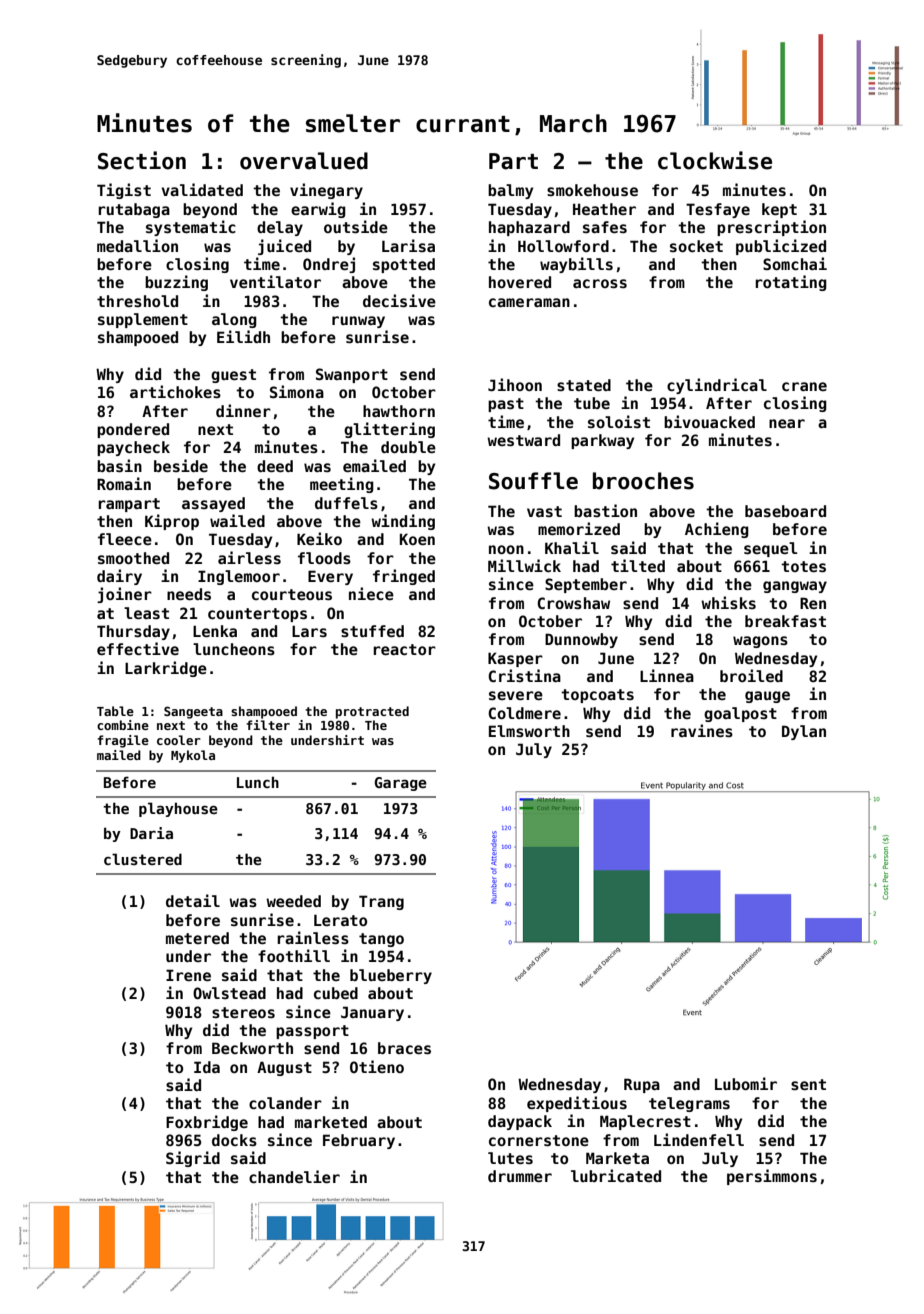 The height and width of the document is (1314, 924). What do you see at coordinates (304, 161) in the document?
I see `overvalued` at bounding box center [304, 161].
